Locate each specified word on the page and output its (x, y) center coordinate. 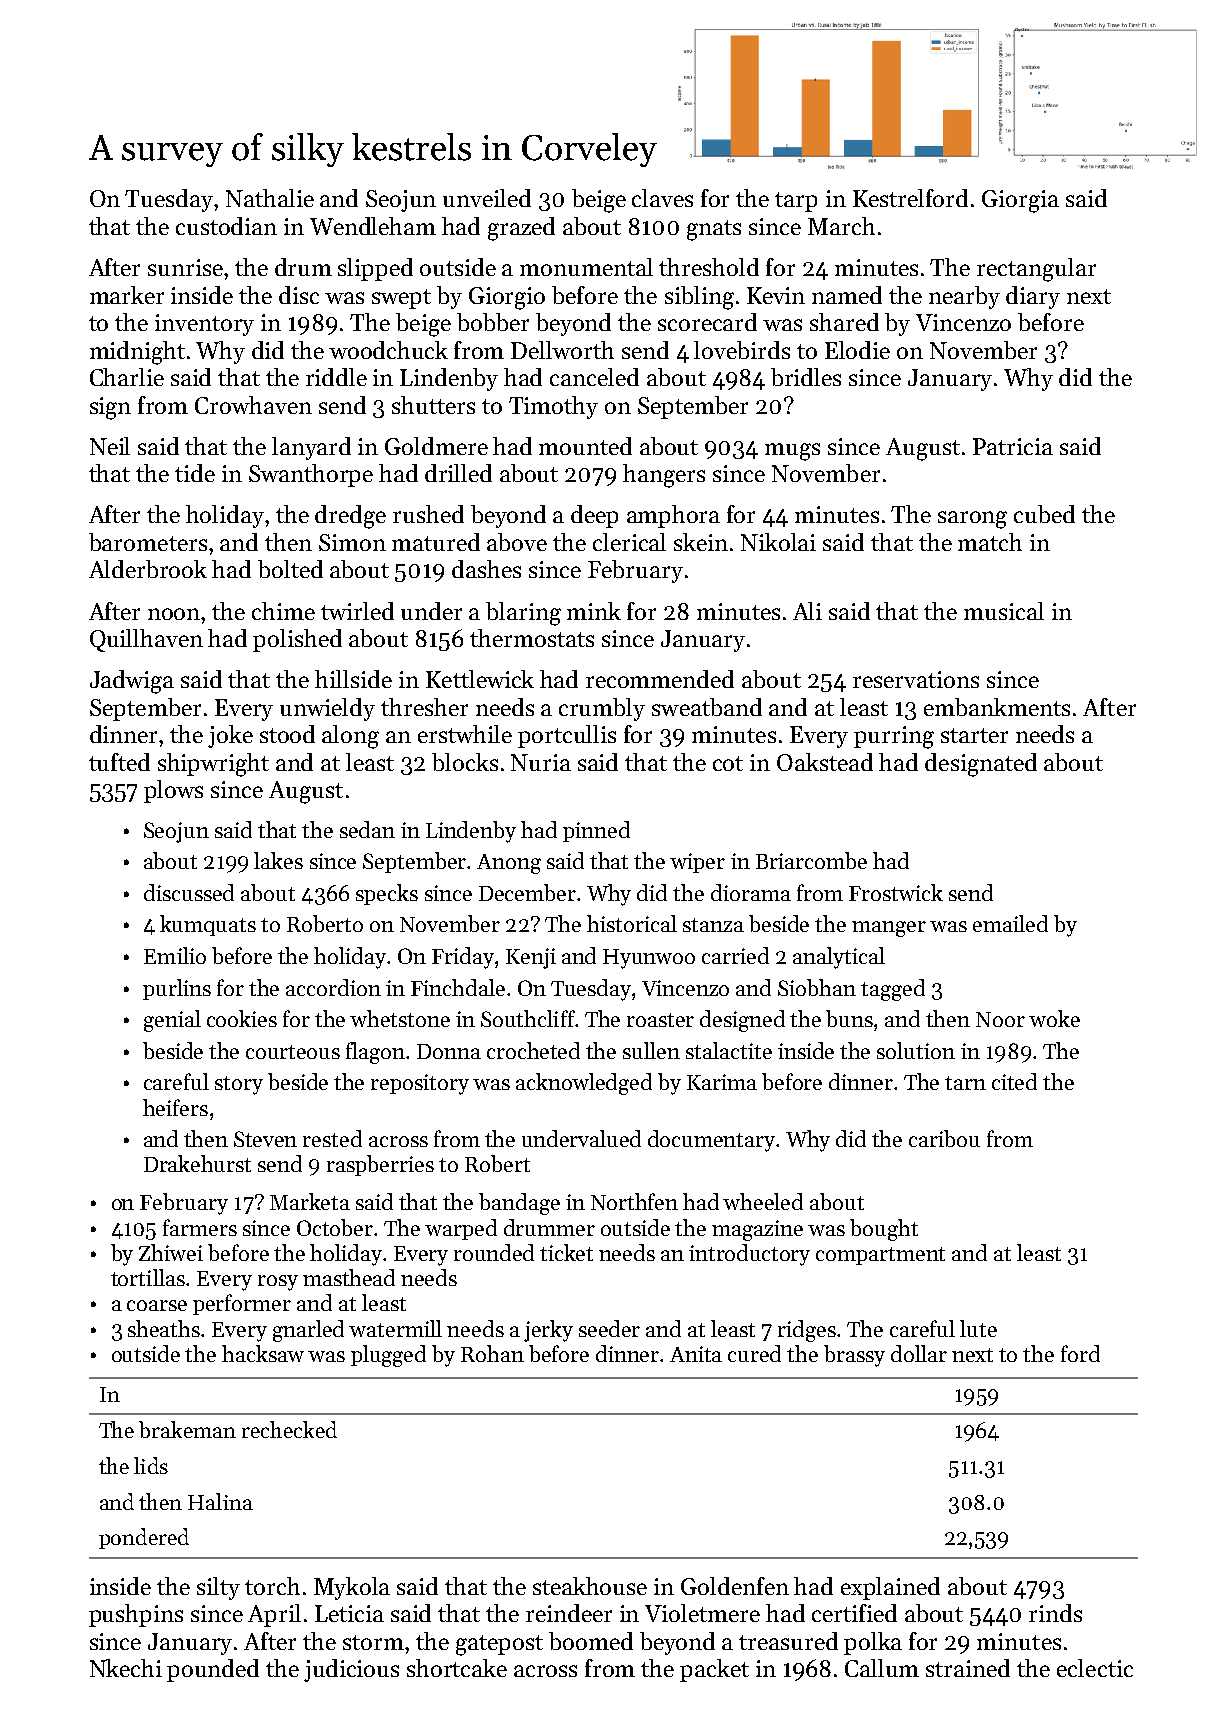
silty (218, 1588)
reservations (916, 679)
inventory (204, 325)
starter (974, 735)
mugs (792, 452)
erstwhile (465, 734)
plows (173, 791)
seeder (609, 1328)
